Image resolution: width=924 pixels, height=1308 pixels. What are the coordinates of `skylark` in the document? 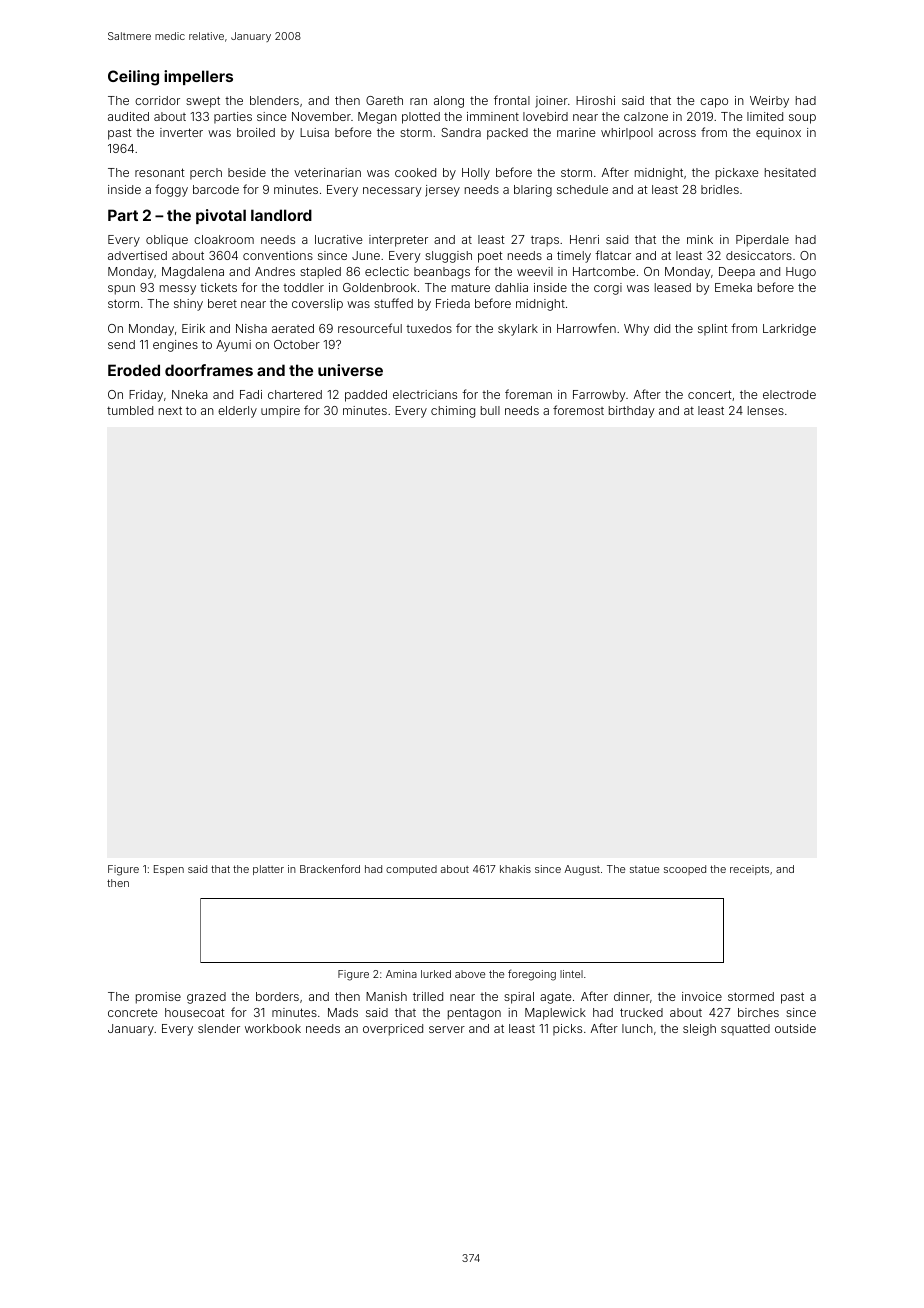 It's located at (518, 330).
